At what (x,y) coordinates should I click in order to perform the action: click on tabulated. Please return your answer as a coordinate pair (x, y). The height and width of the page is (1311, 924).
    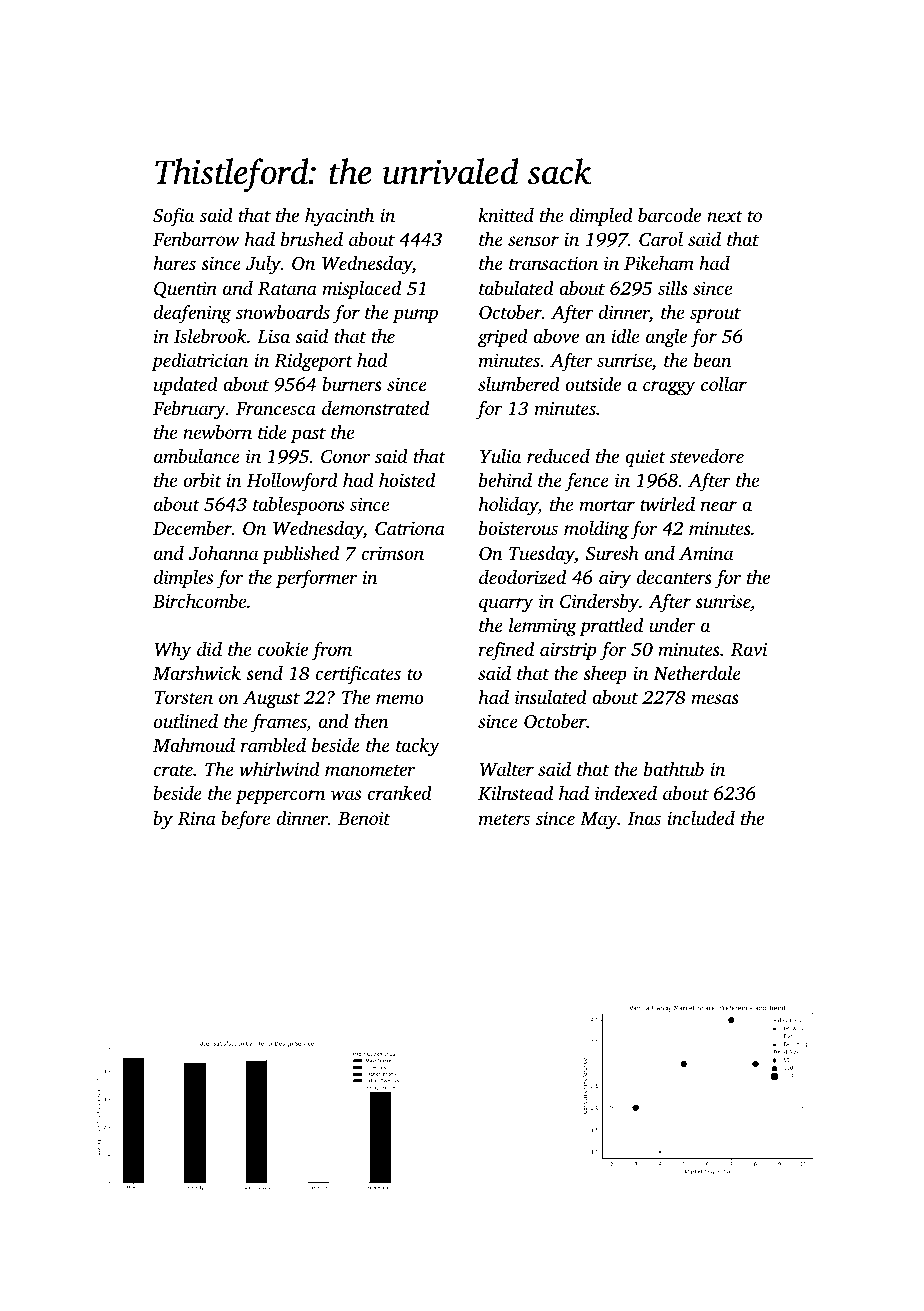
    Looking at the image, I should click on (516, 288).
